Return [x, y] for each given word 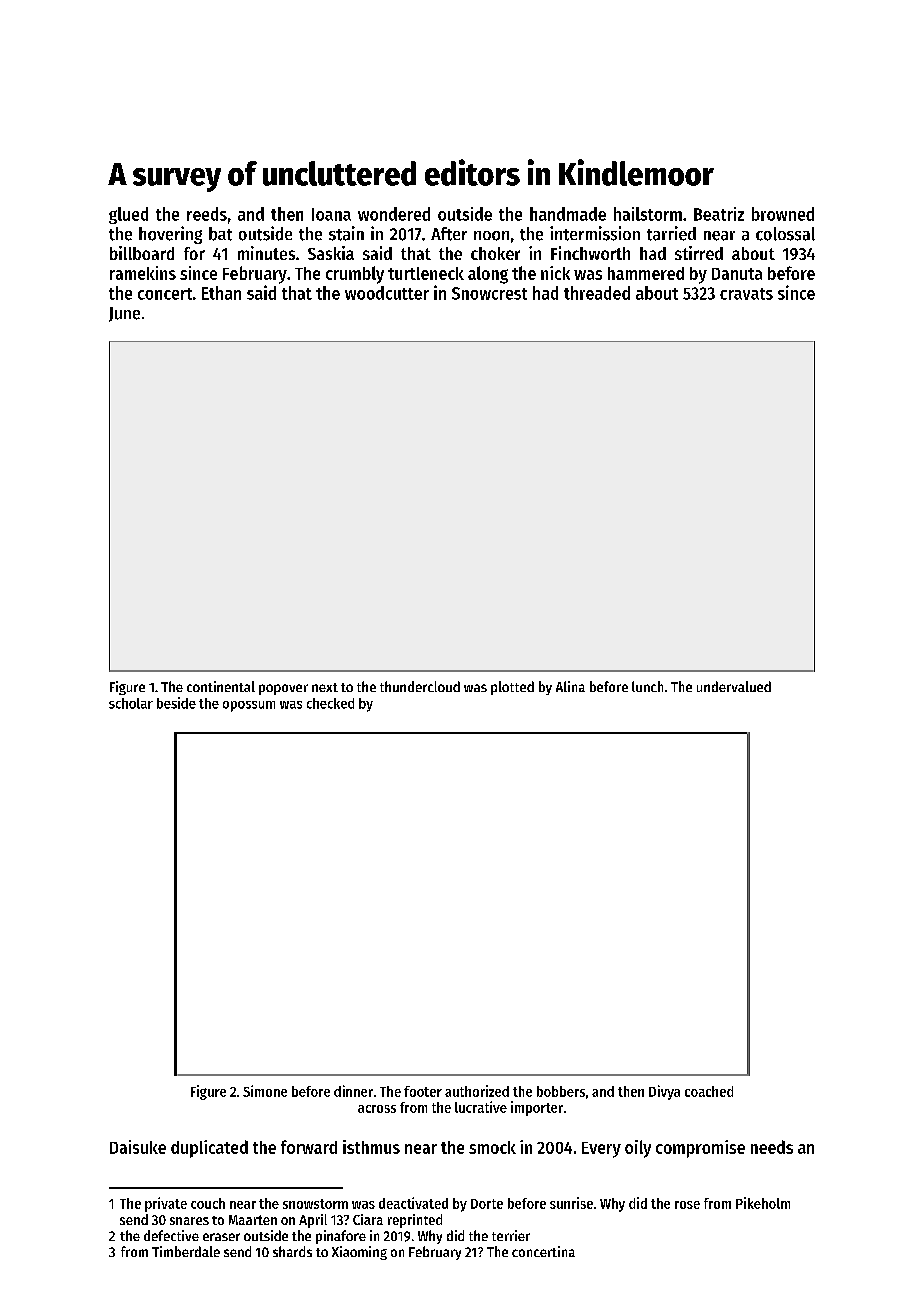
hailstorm [648, 214]
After [449, 234]
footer [423, 1091]
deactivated [413, 1203]
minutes [266, 253]
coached [709, 1091]
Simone [265, 1091]
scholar [131, 703]
